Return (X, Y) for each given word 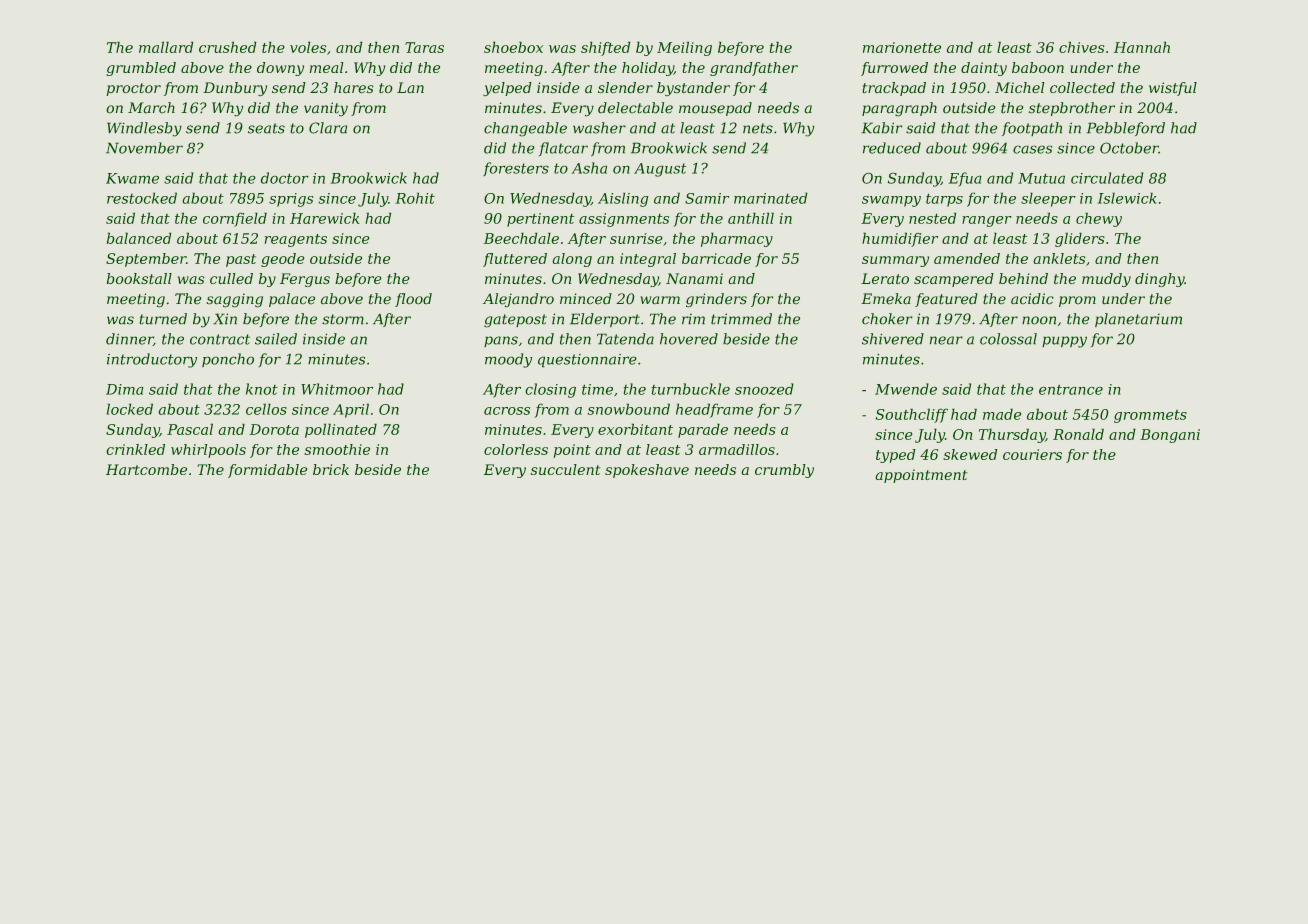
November (144, 148)
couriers (1032, 454)
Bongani (1170, 436)
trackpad (894, 89)
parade (703, 430)
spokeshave (647, 471)
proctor (133, 89)
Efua (965, 179)
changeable (525, 129)
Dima (125, 389)
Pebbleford (1125, 129)
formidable (267, 471)
